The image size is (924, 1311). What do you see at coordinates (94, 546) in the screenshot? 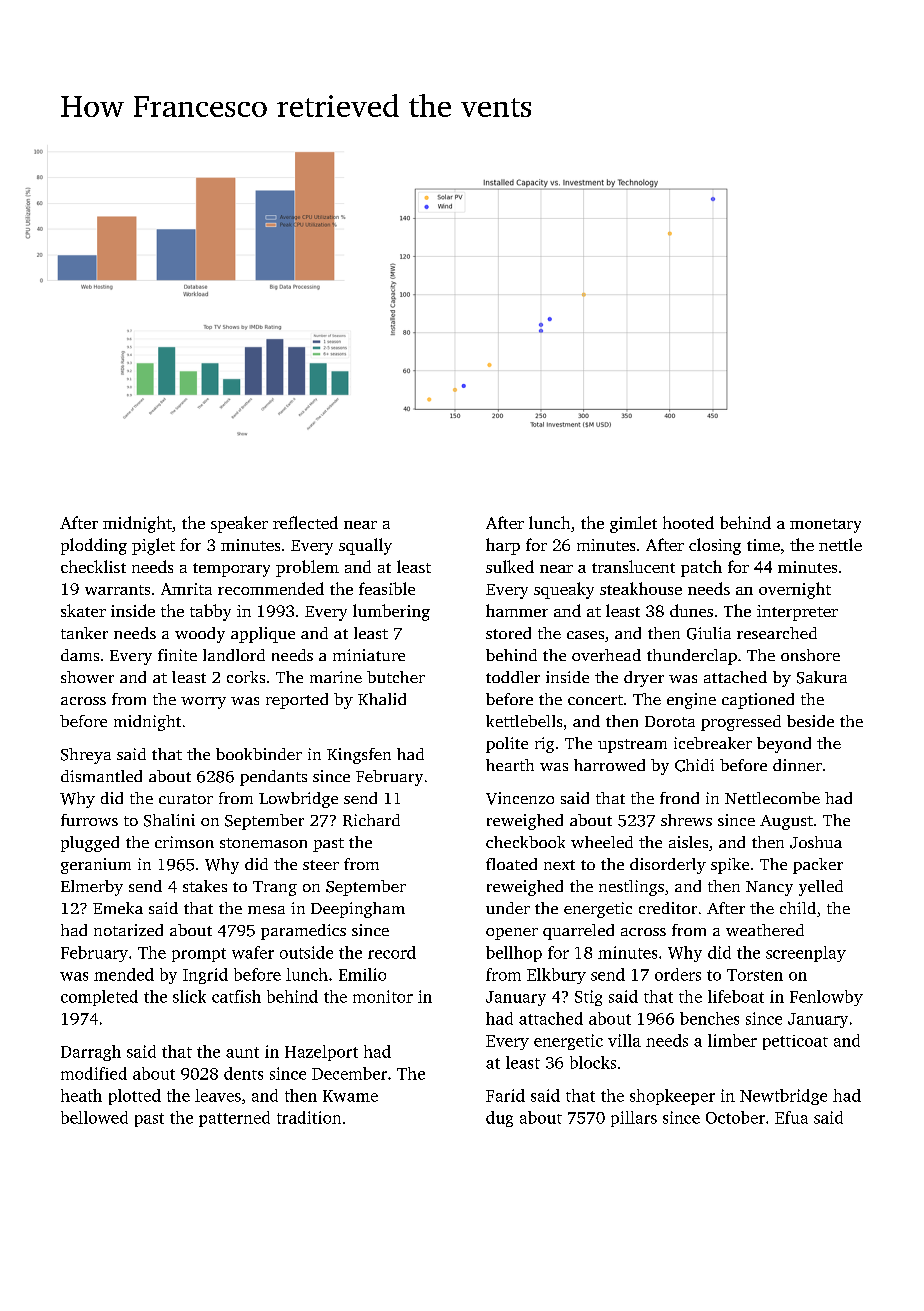
I see `plodding` at bounding box center [94, 546].
